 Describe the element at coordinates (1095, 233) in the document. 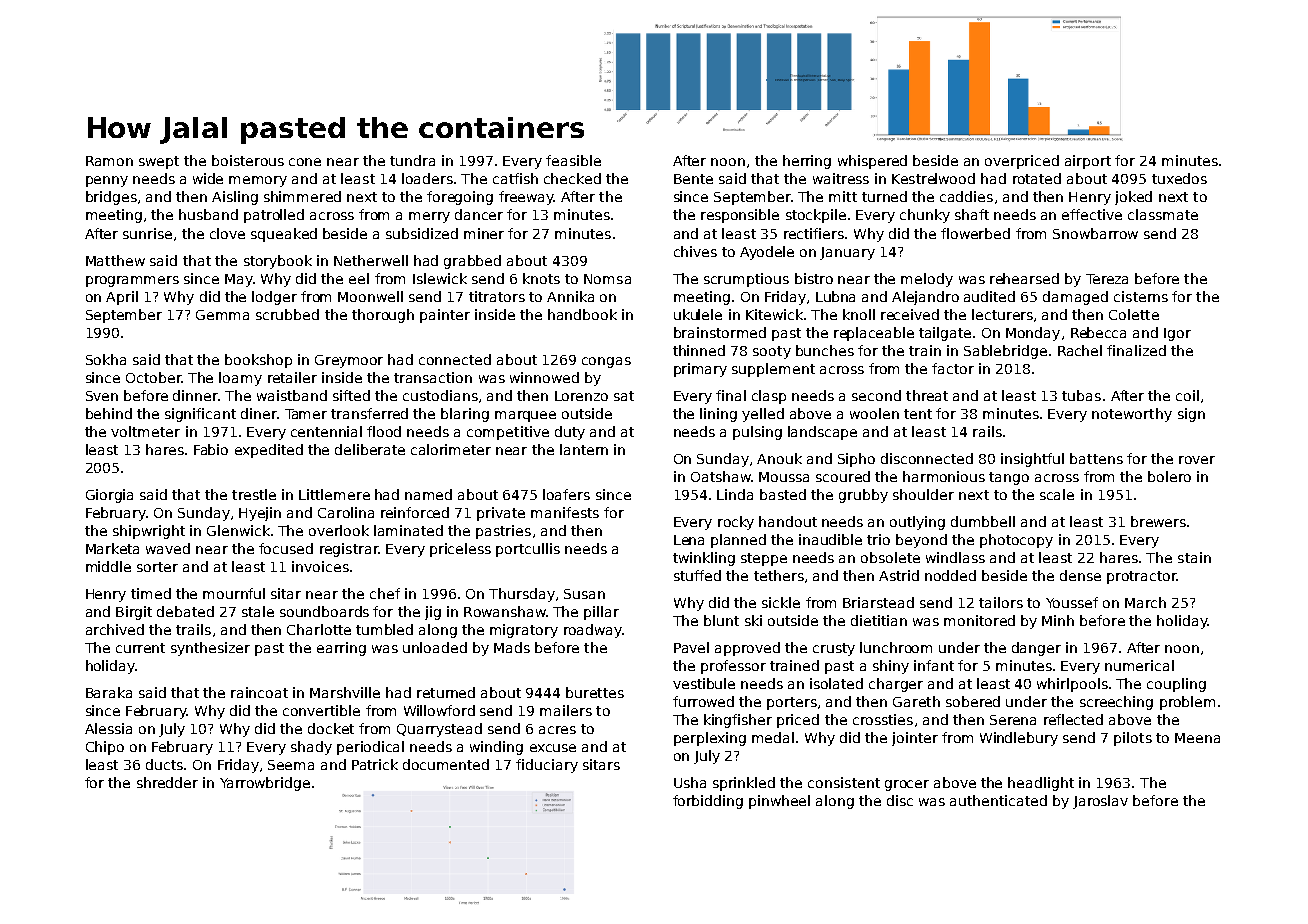

I see `Snowbarrow` at that location.
